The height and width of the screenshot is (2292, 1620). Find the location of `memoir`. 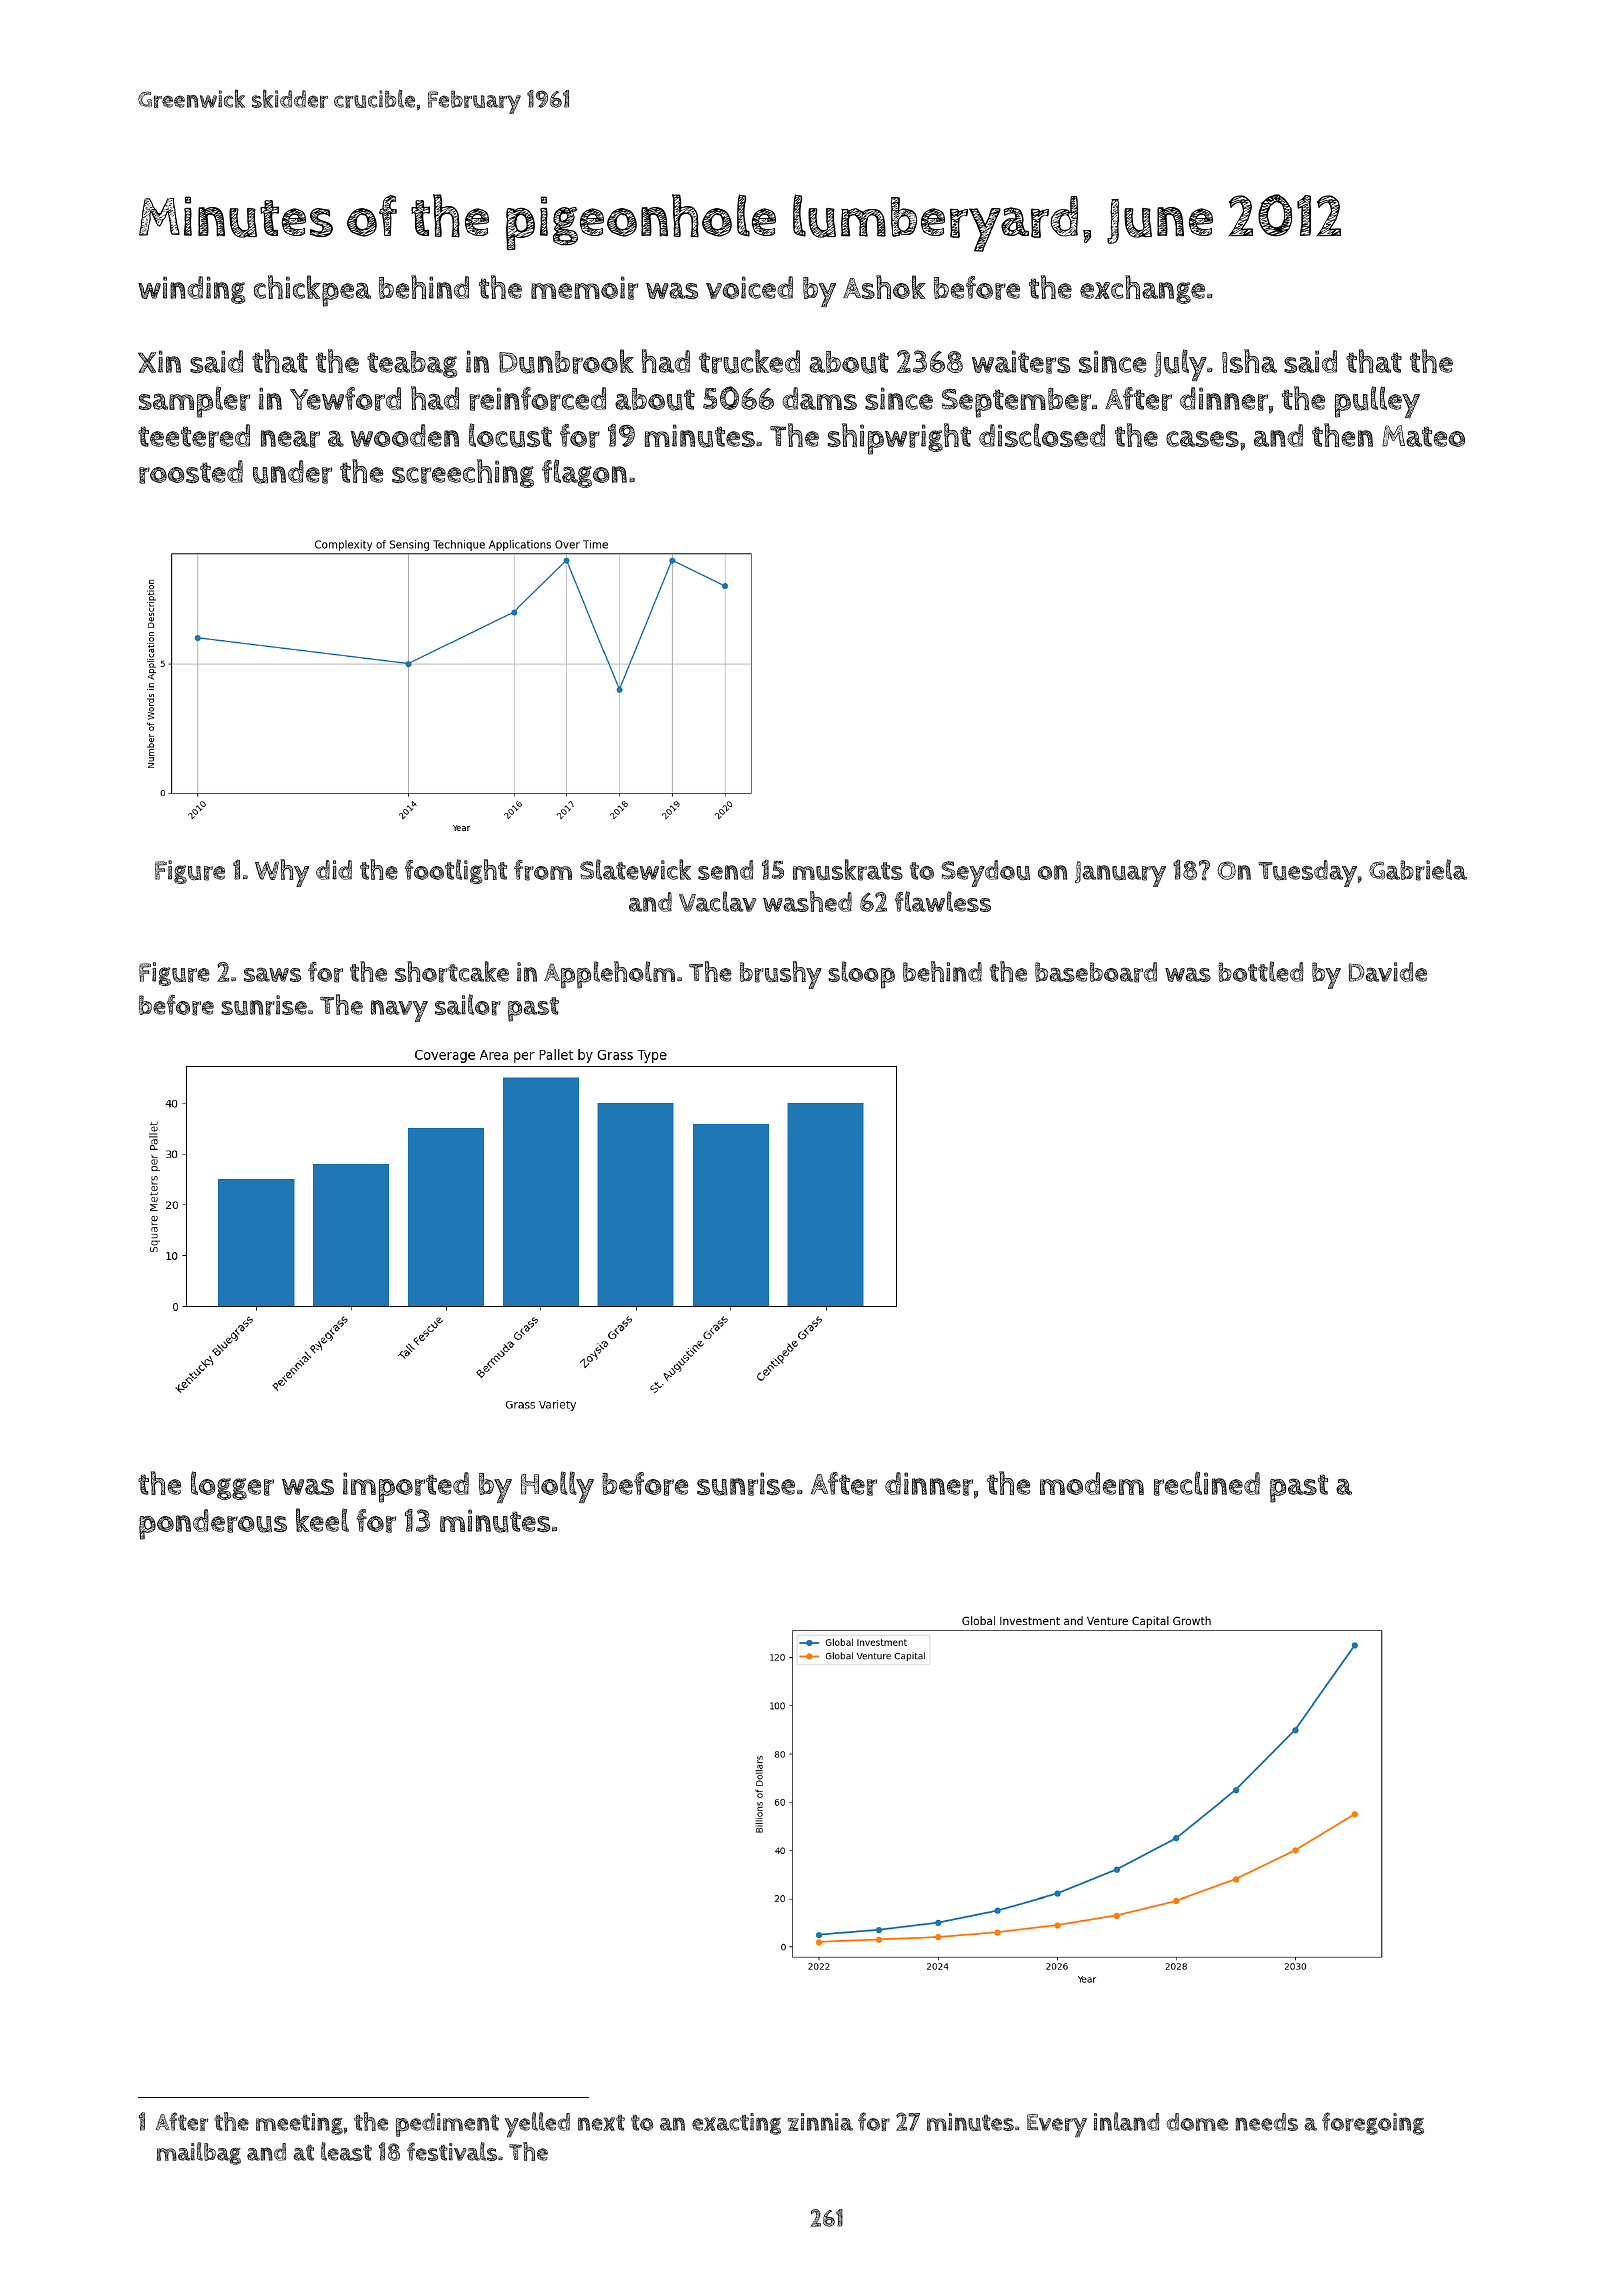

memoir is located at coordinates (584, 288).
